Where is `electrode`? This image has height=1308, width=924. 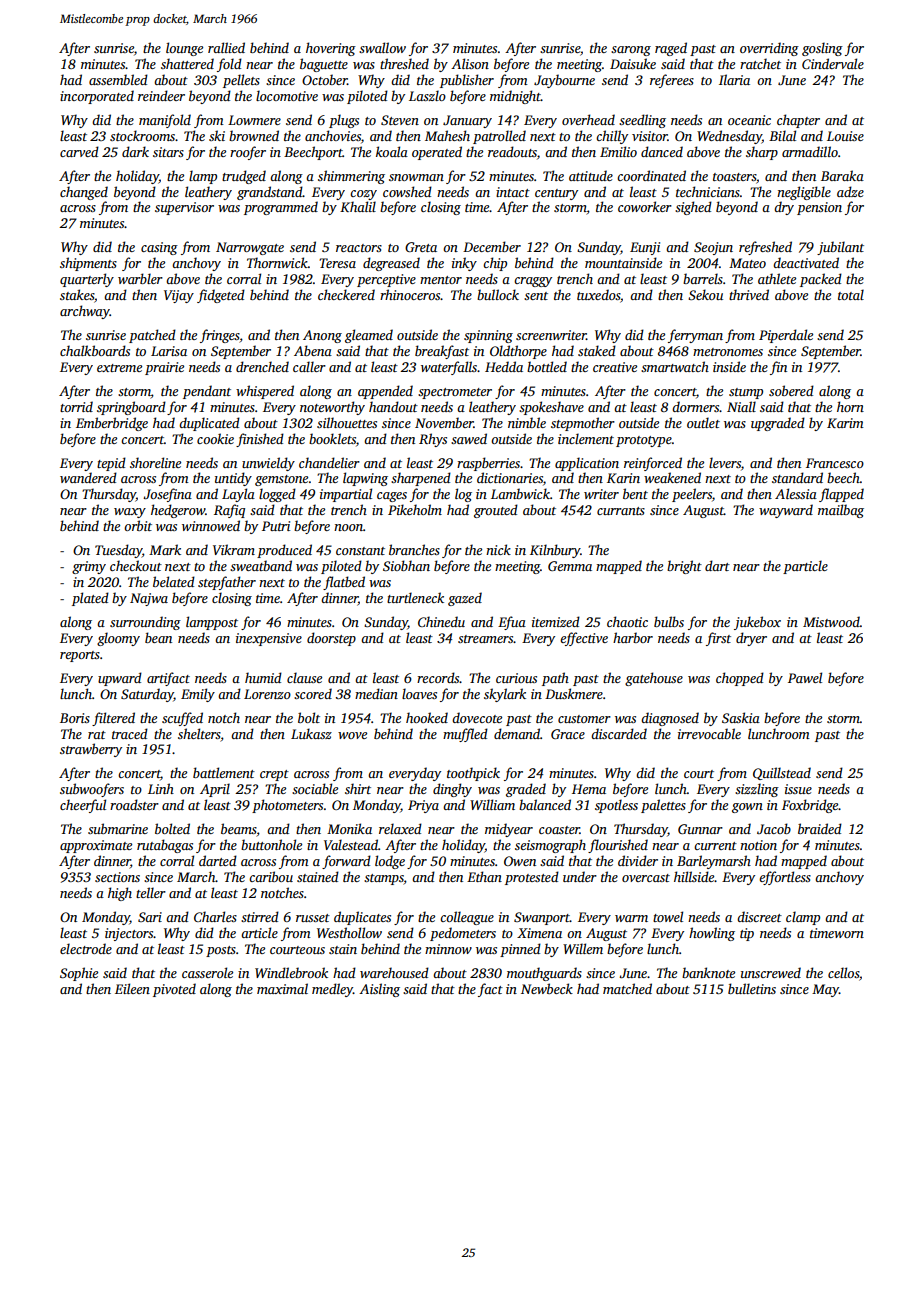
electrode is located at coordinates (86, 948).
